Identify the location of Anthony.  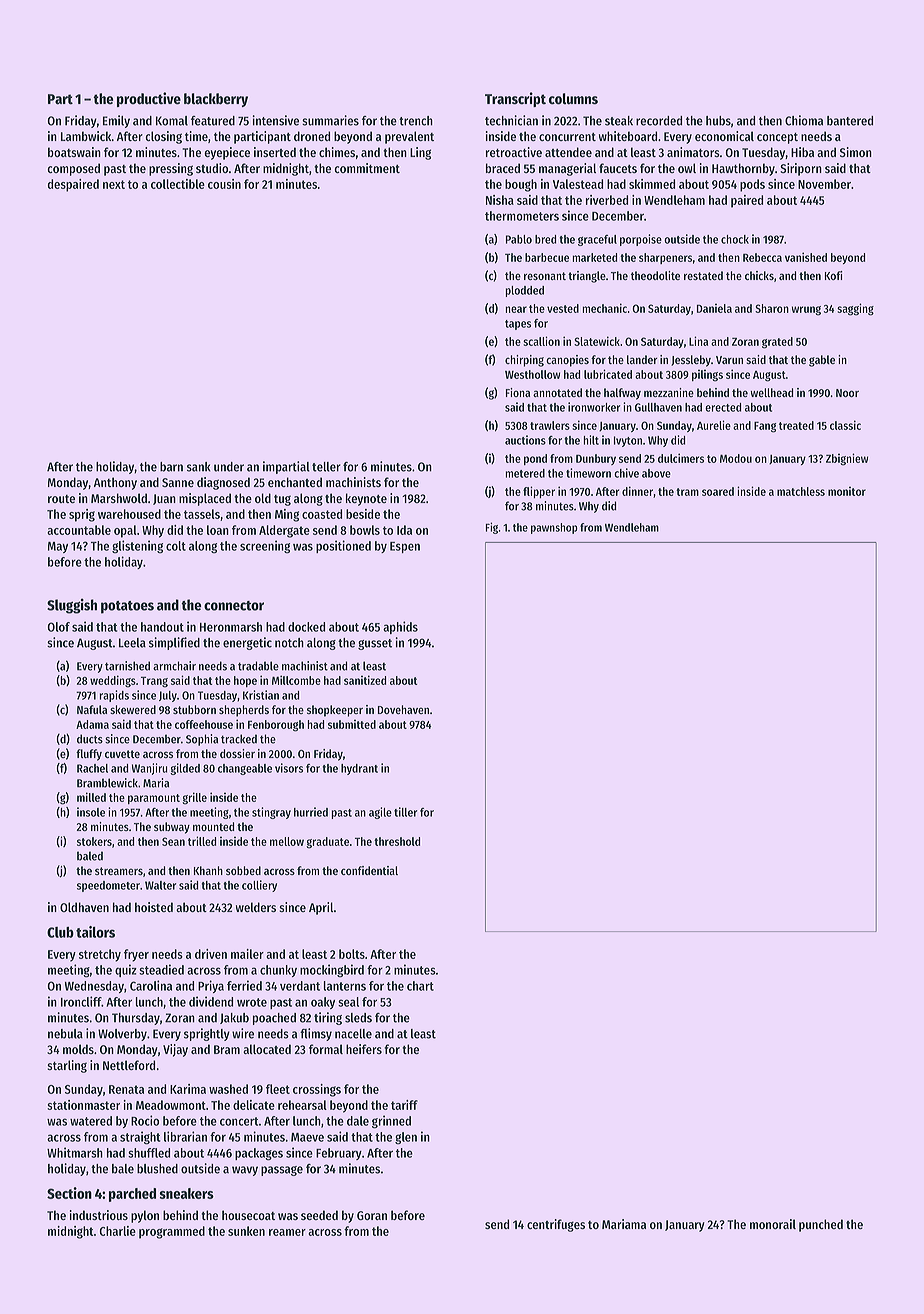
(115, 483).
